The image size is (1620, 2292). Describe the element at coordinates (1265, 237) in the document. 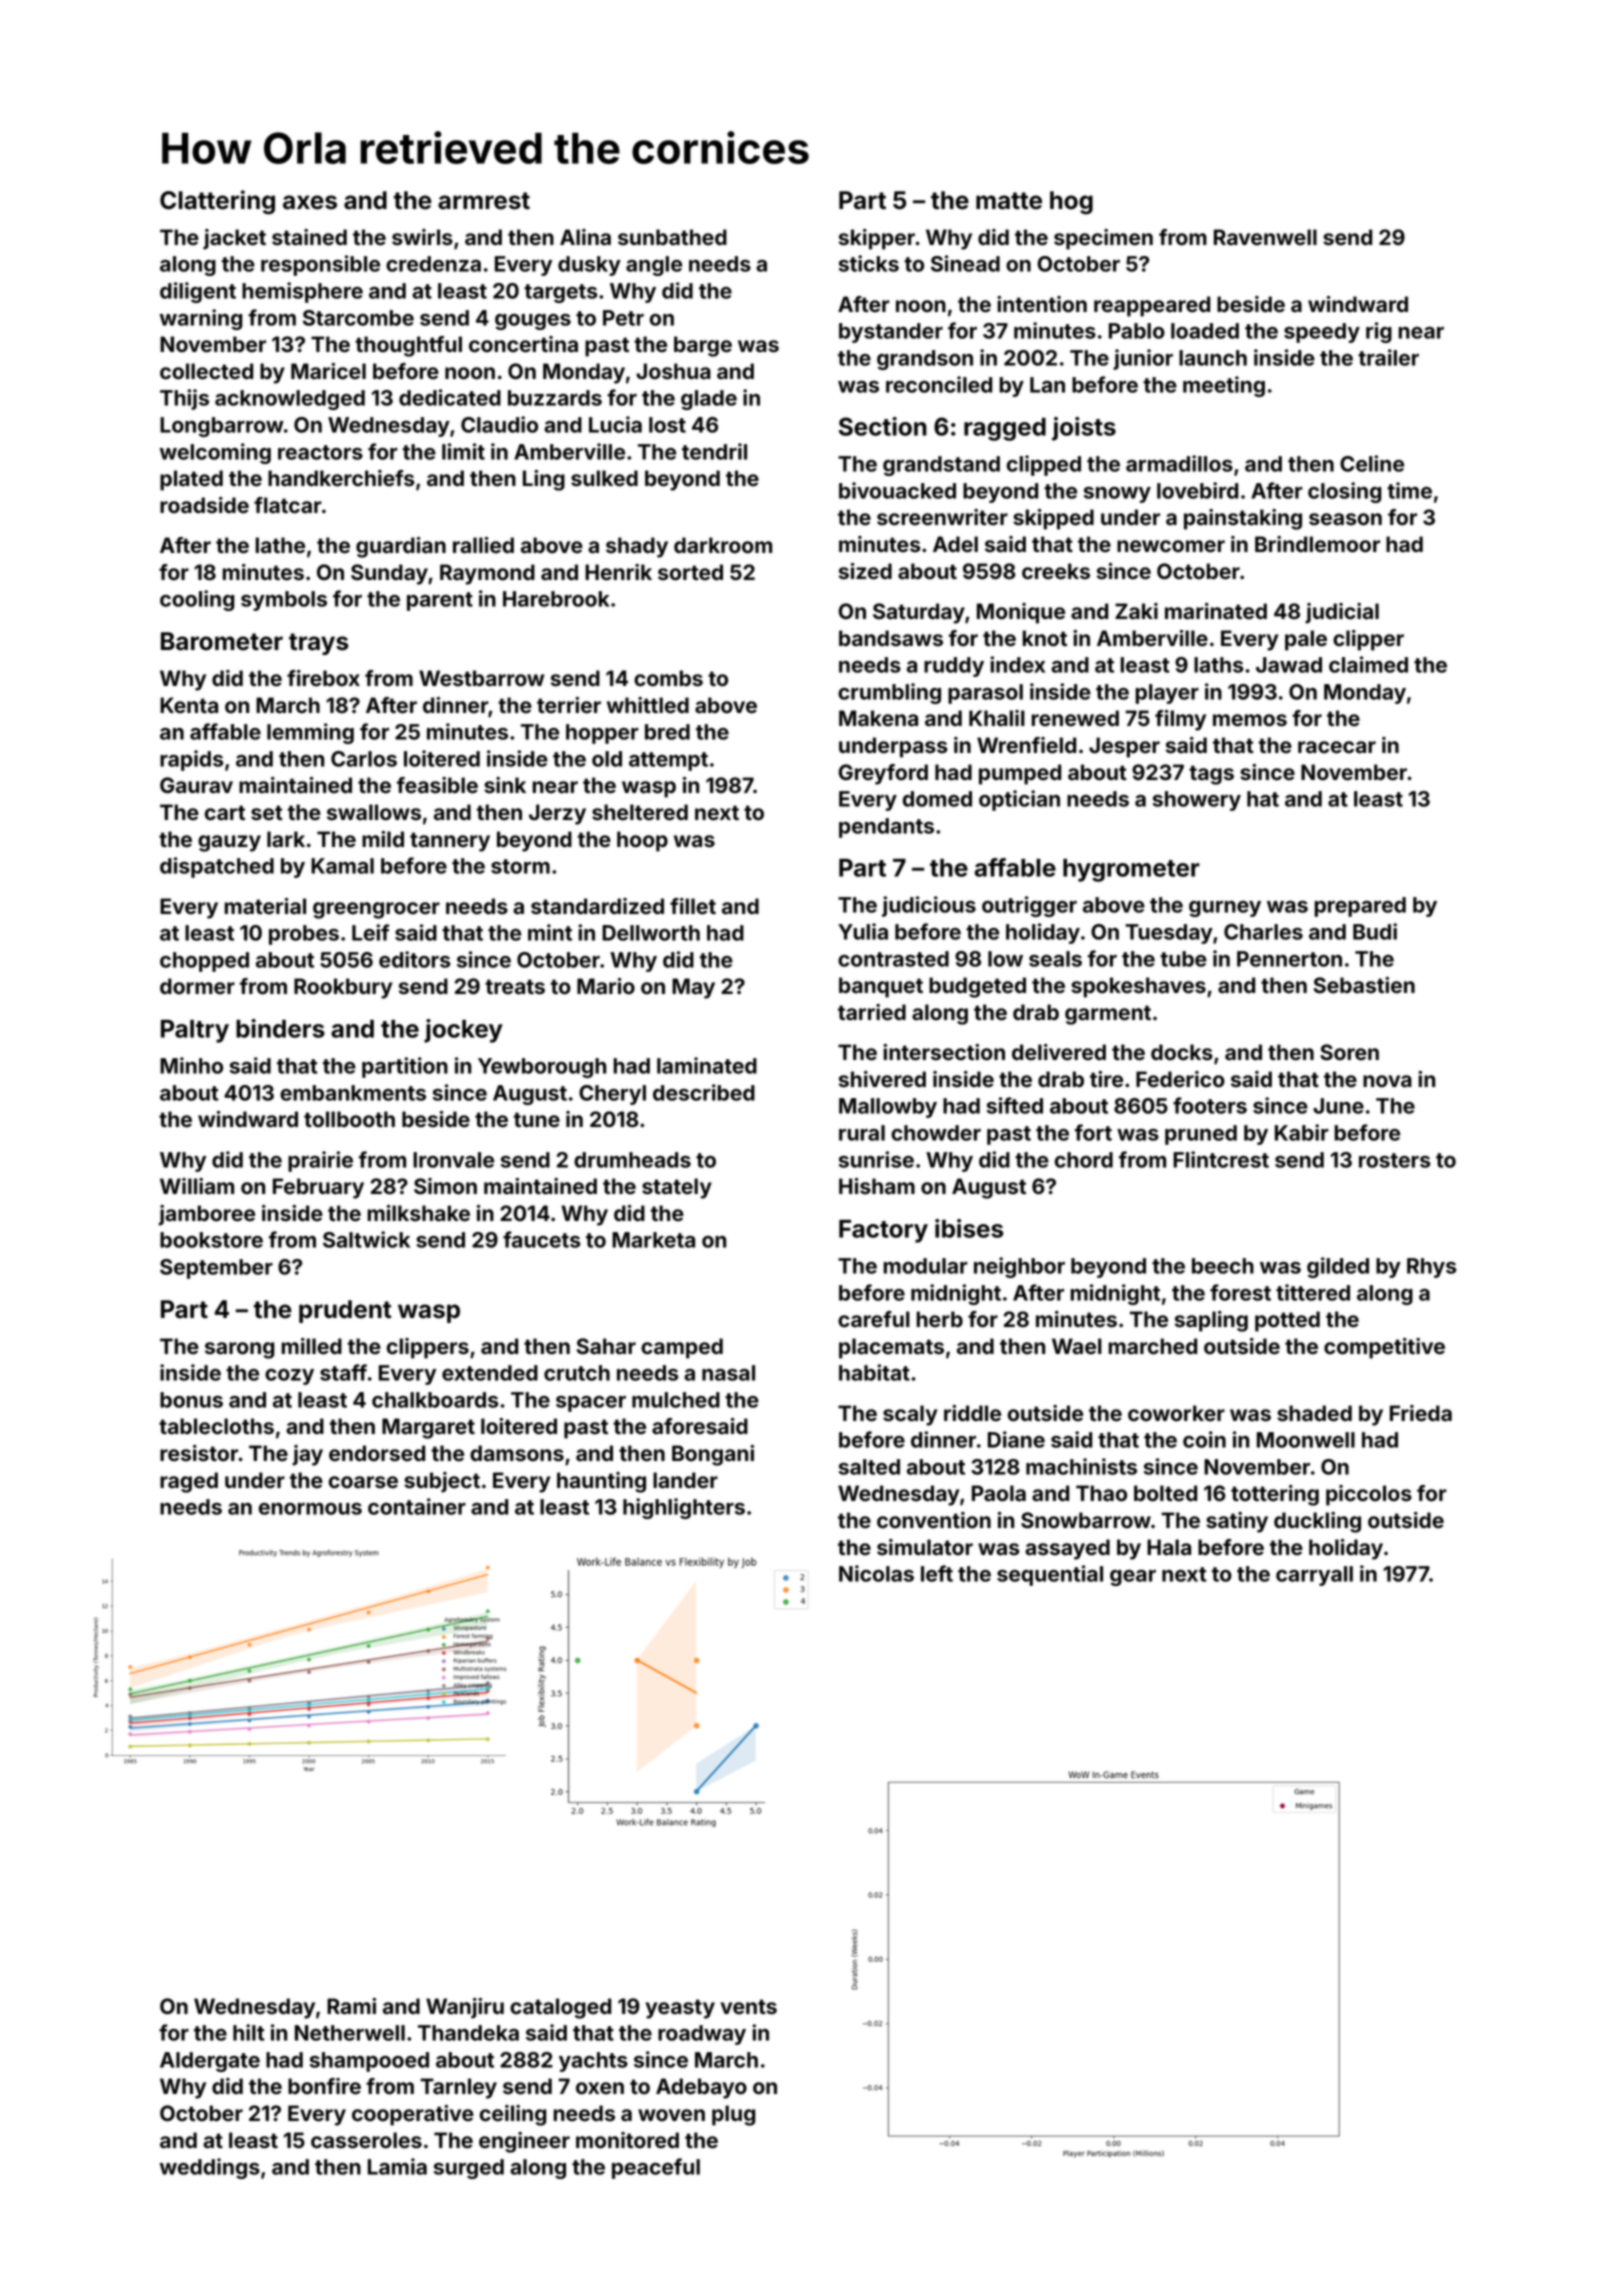

I see `Ravenwell` at that location.
